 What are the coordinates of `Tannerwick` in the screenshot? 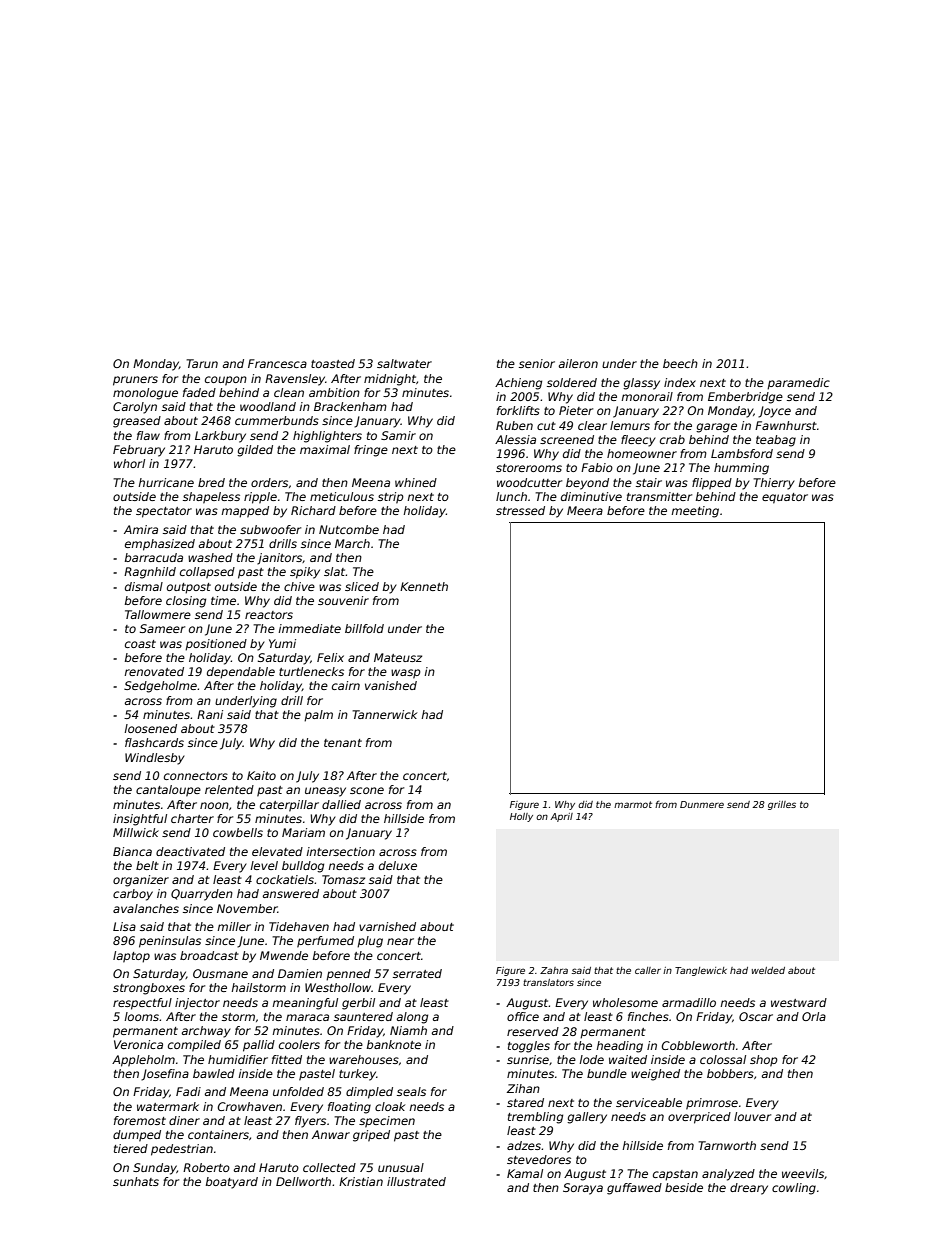 It's located at (385, 714).
